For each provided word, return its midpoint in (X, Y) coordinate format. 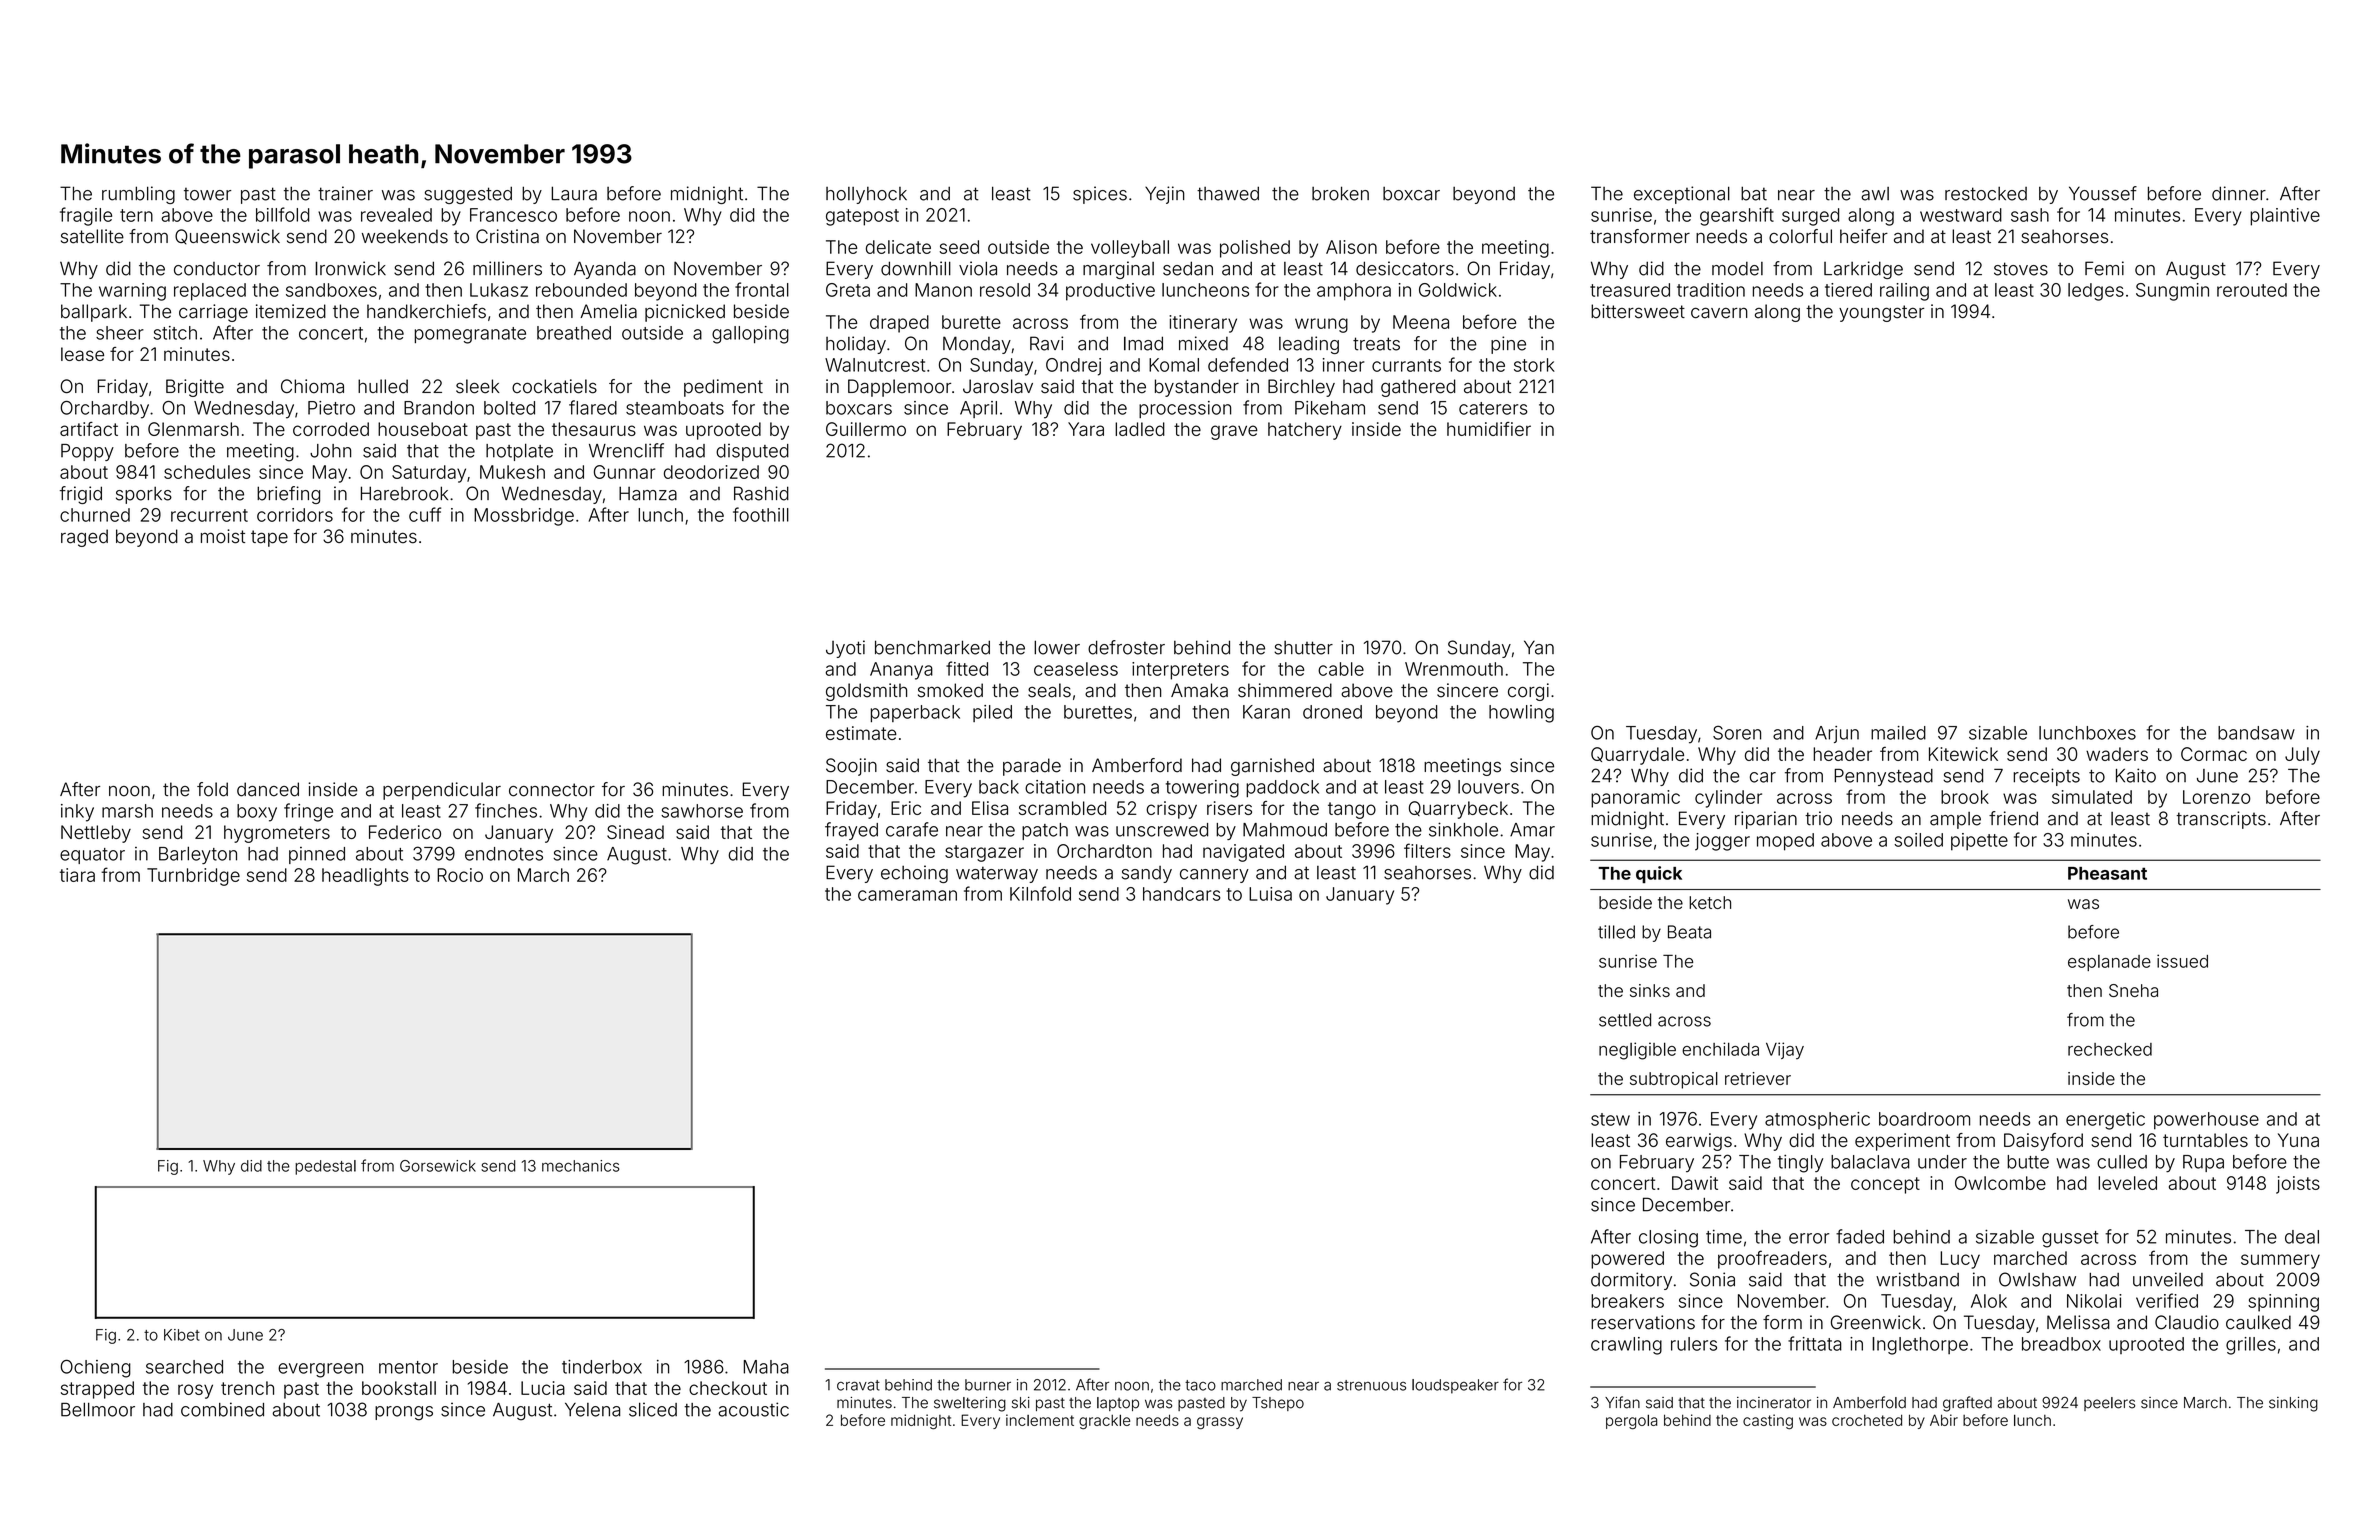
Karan (1266, 712)
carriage (213, 313)
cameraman (907, 895)
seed (959, 247)
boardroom (1924, 1119)
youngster (1881, 313)
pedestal (325, 1167)
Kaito (2136, 775)
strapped (97, 1390)
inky (77, 813)
